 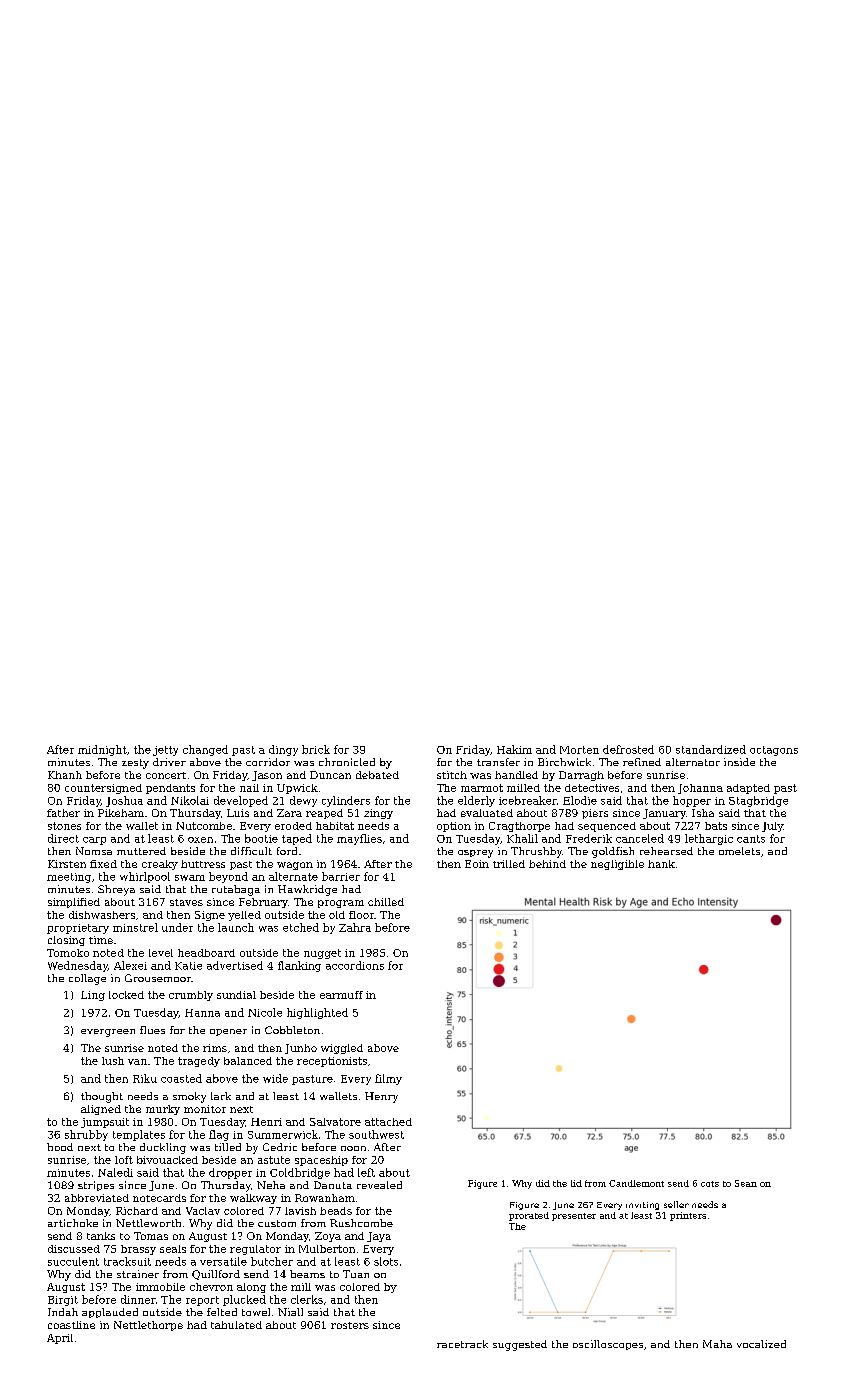 What do you see at coordinates (135, 927) in the image?
I see `minstrel` at bounding box center [135, 927].
